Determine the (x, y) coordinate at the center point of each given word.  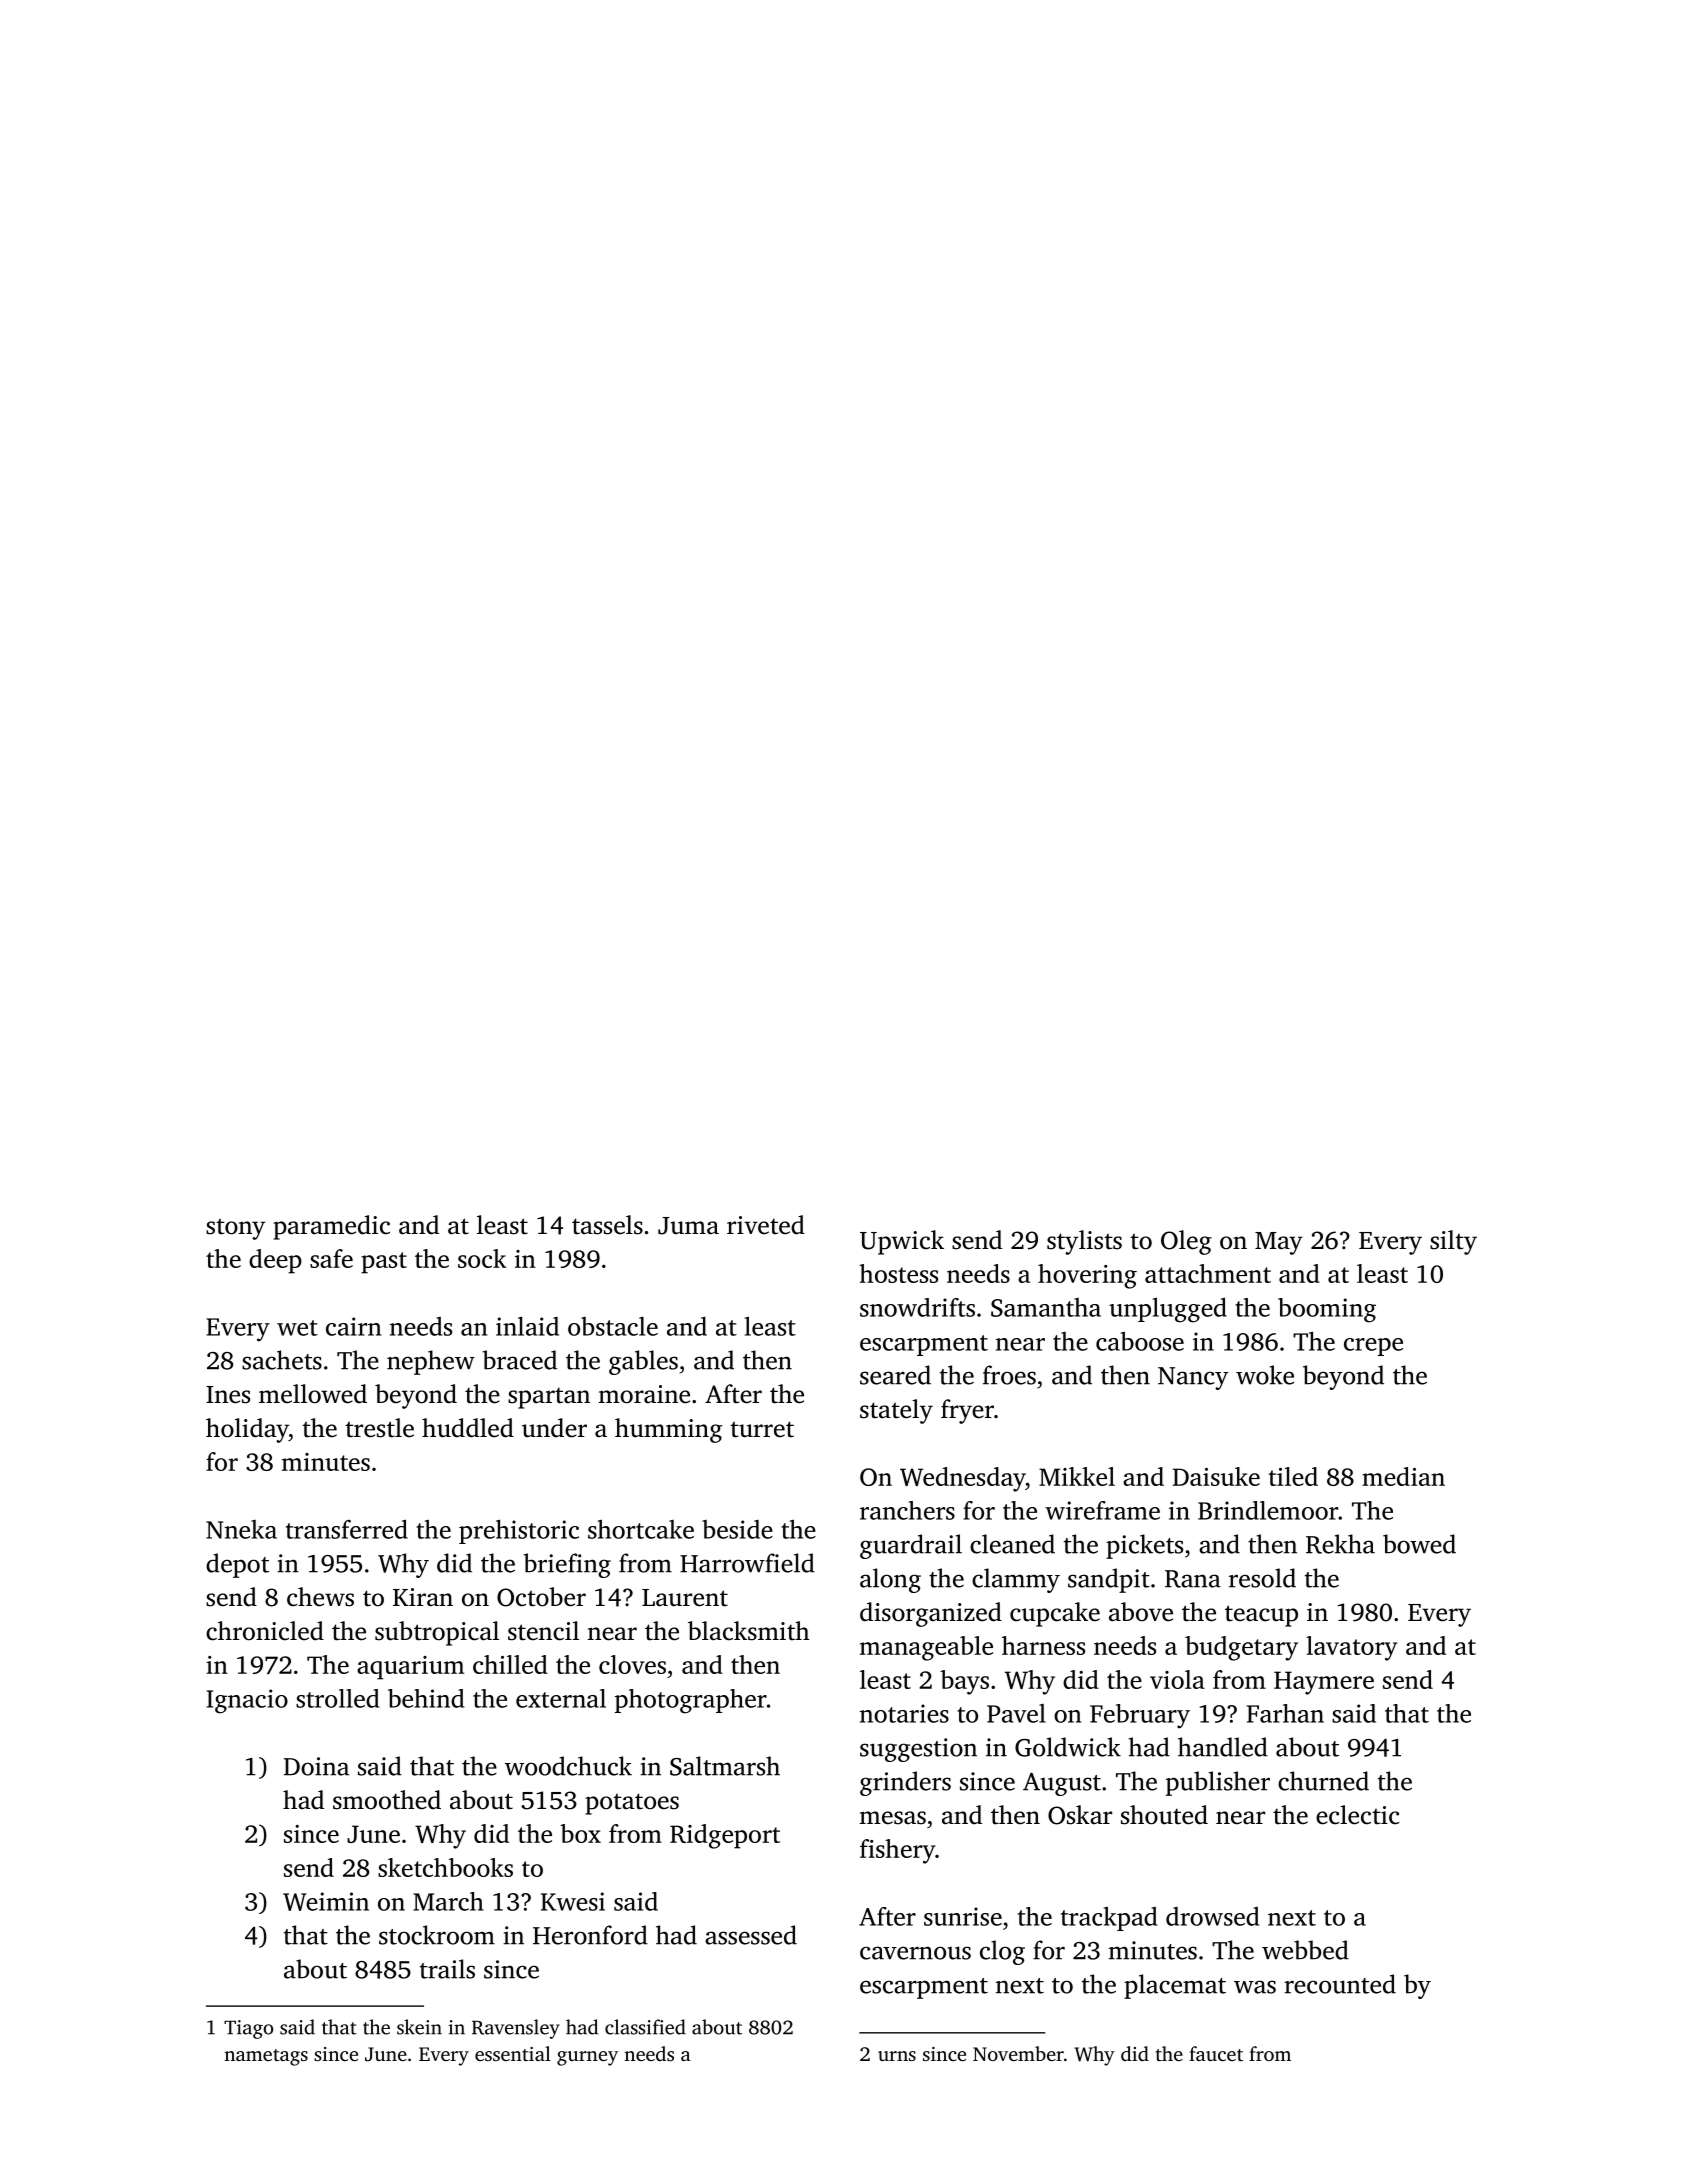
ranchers (907, 1510)
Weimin (326, 1901)
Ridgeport (725, 1836)
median (1403, 1476)
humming (668, 1430)
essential (513, 2053)
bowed (1419, 1544)
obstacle (613, 1326)
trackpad (1109, 1919)
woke (1265, 1375)
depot (237, 1565)
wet (297, 1328)
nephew (431, 1362)
